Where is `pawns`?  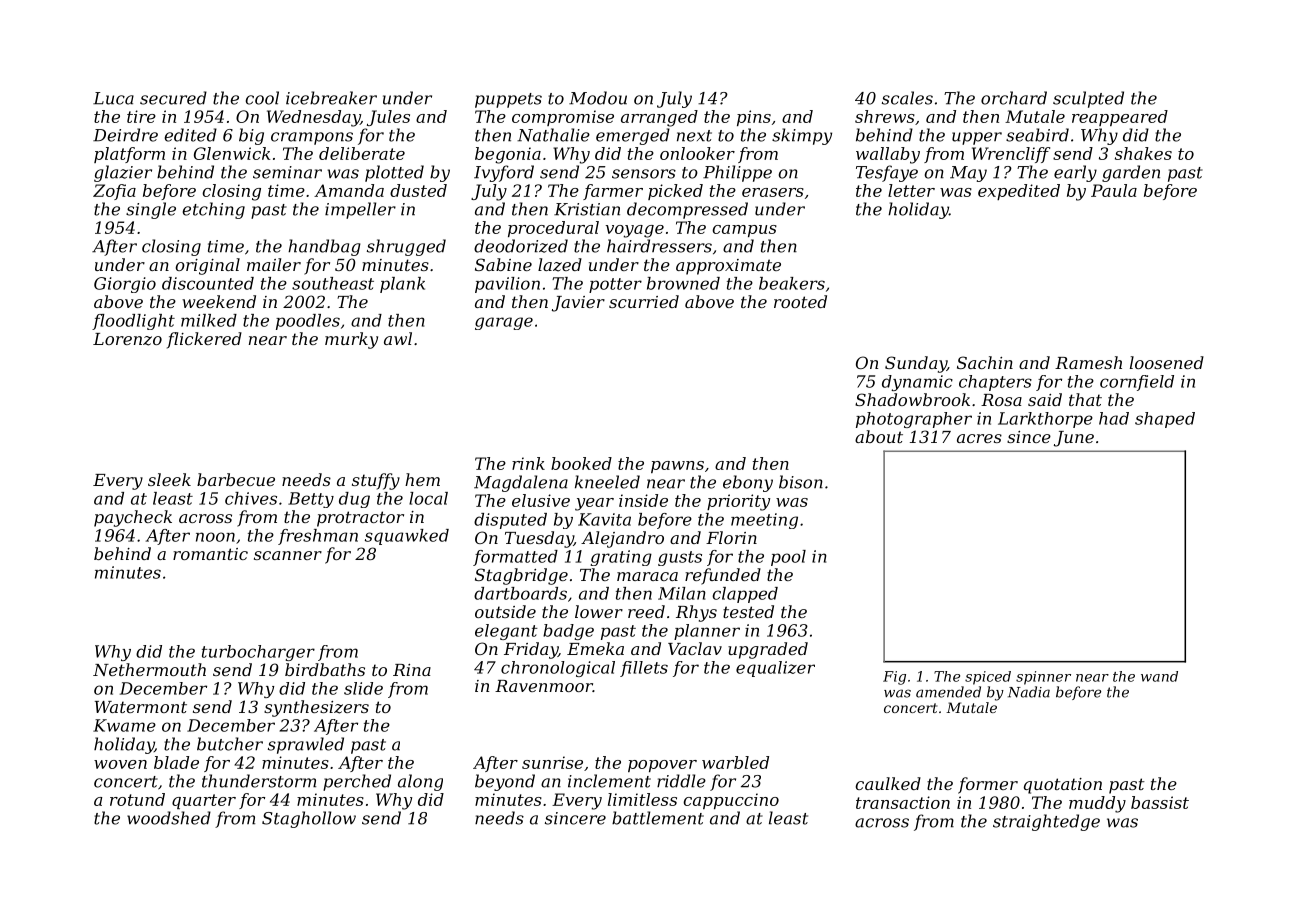 pawns is located at coordinates (677, 467).
